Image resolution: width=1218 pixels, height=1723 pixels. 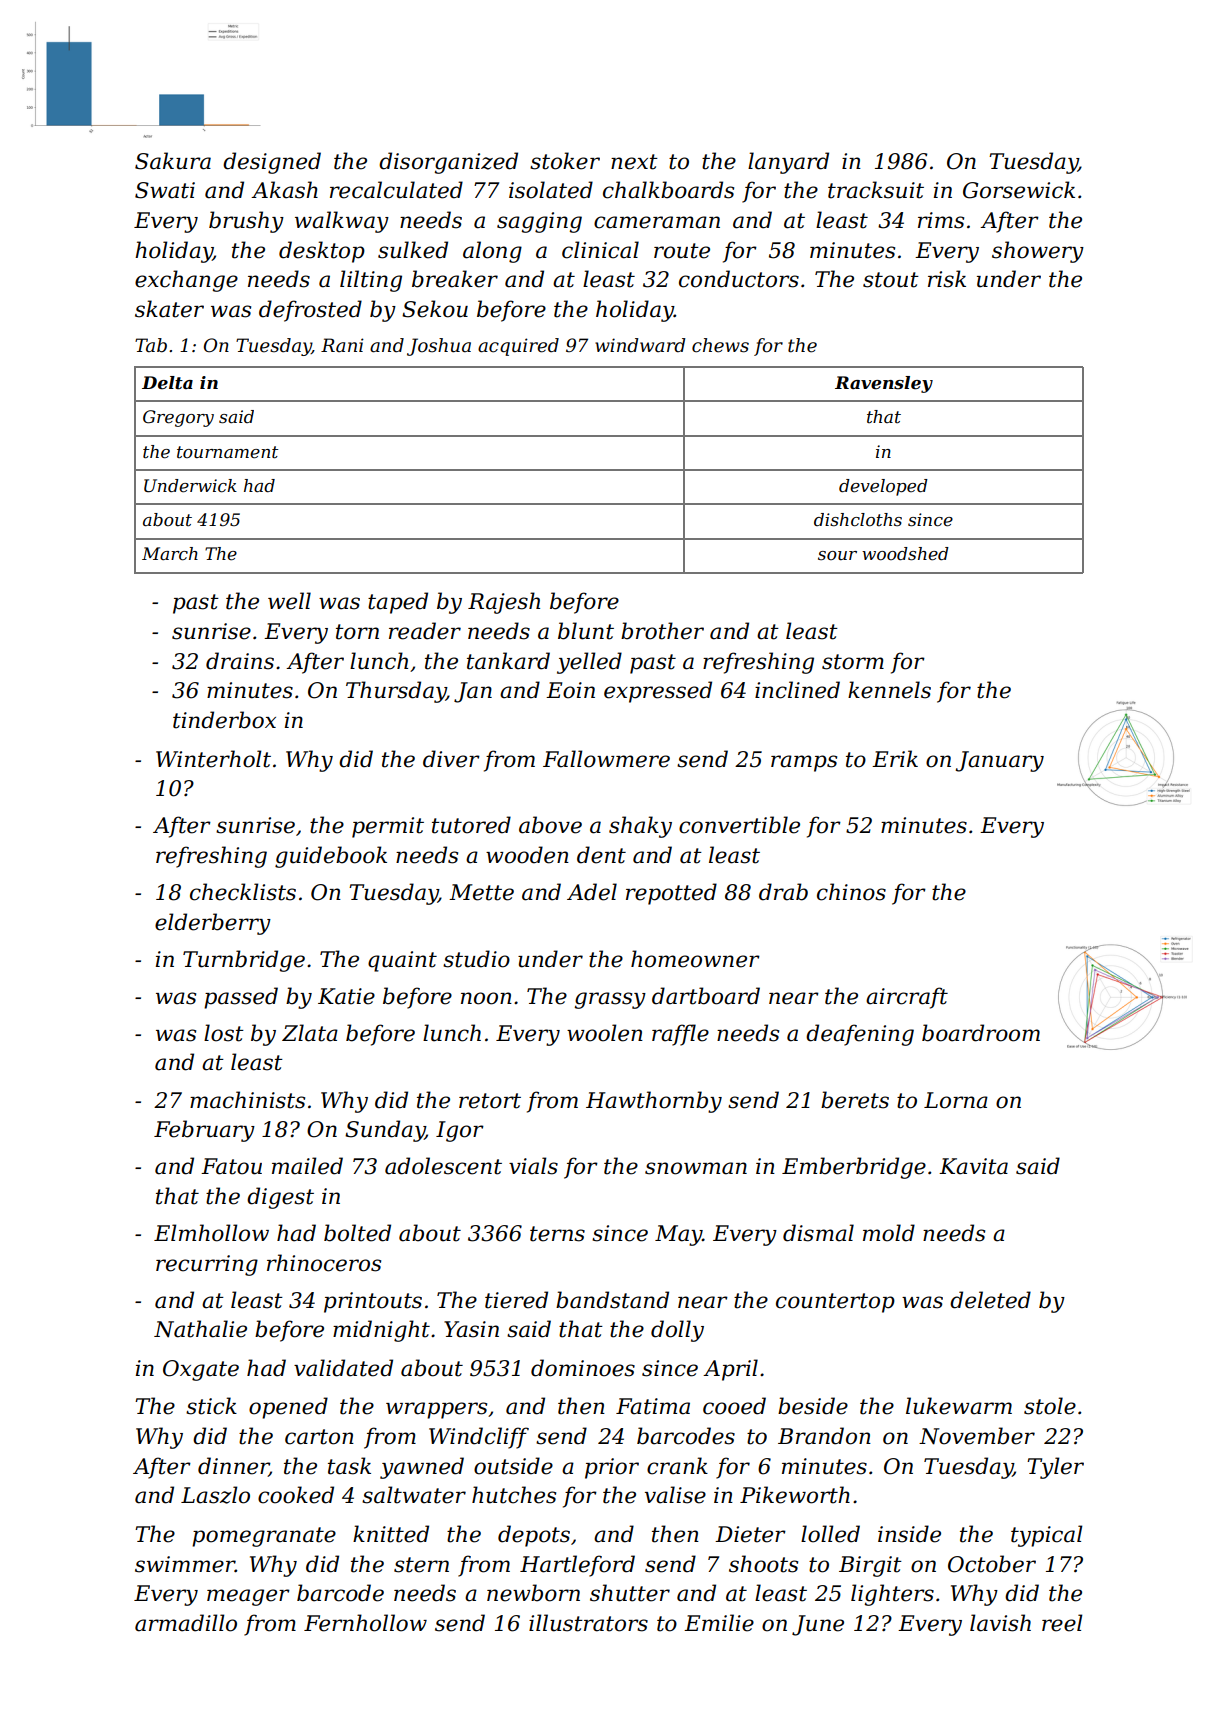 What do you see at coordinates (695, 959) in the page?
I see `homeowner` at bounding box center [695, 959].
